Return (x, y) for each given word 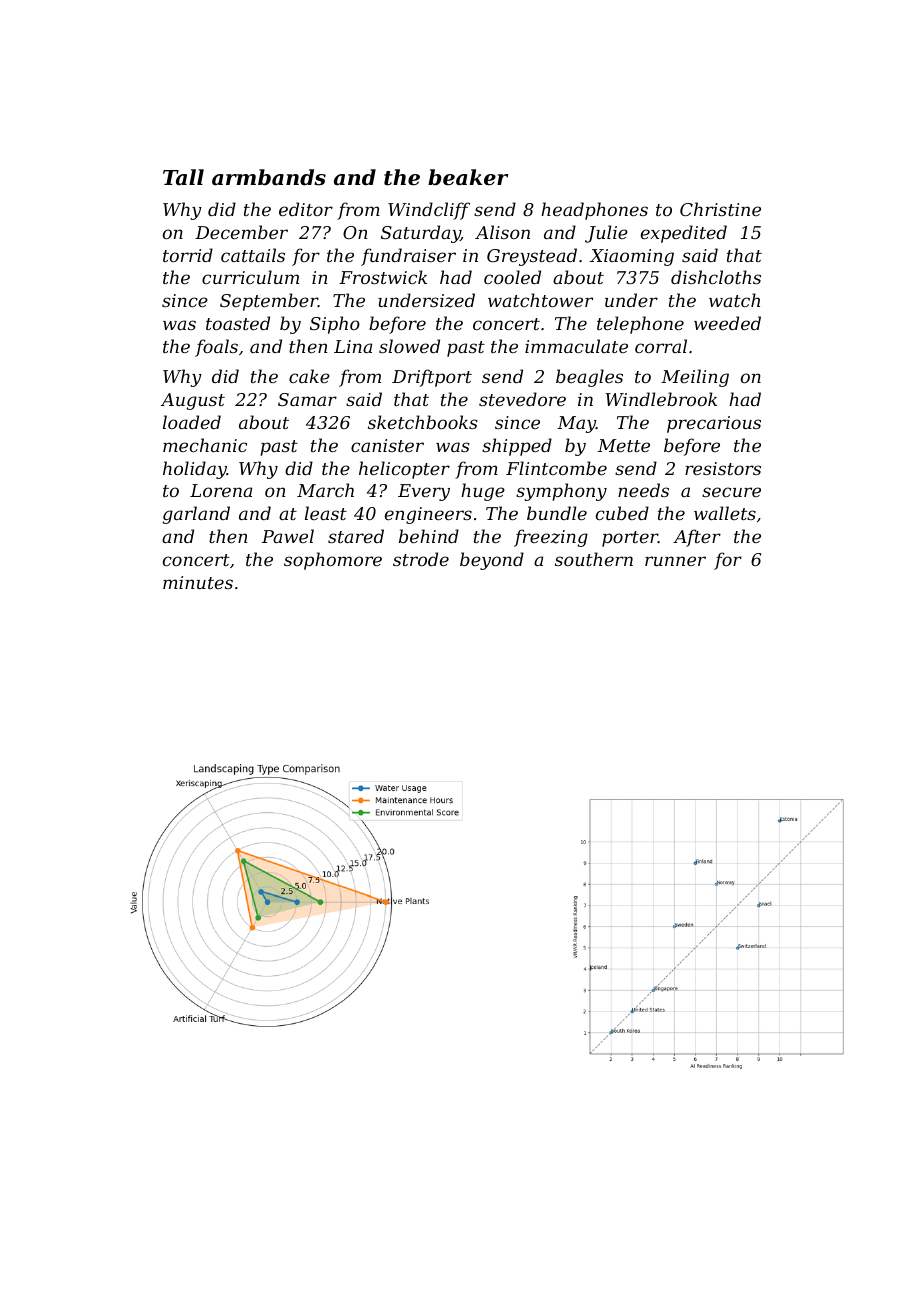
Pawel (288, 536)
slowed (409, 346)
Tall (183, 177)
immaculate (576, 346)
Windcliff (429, 211)
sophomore (333, 561)
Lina (353, 346)
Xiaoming (631, 257)
